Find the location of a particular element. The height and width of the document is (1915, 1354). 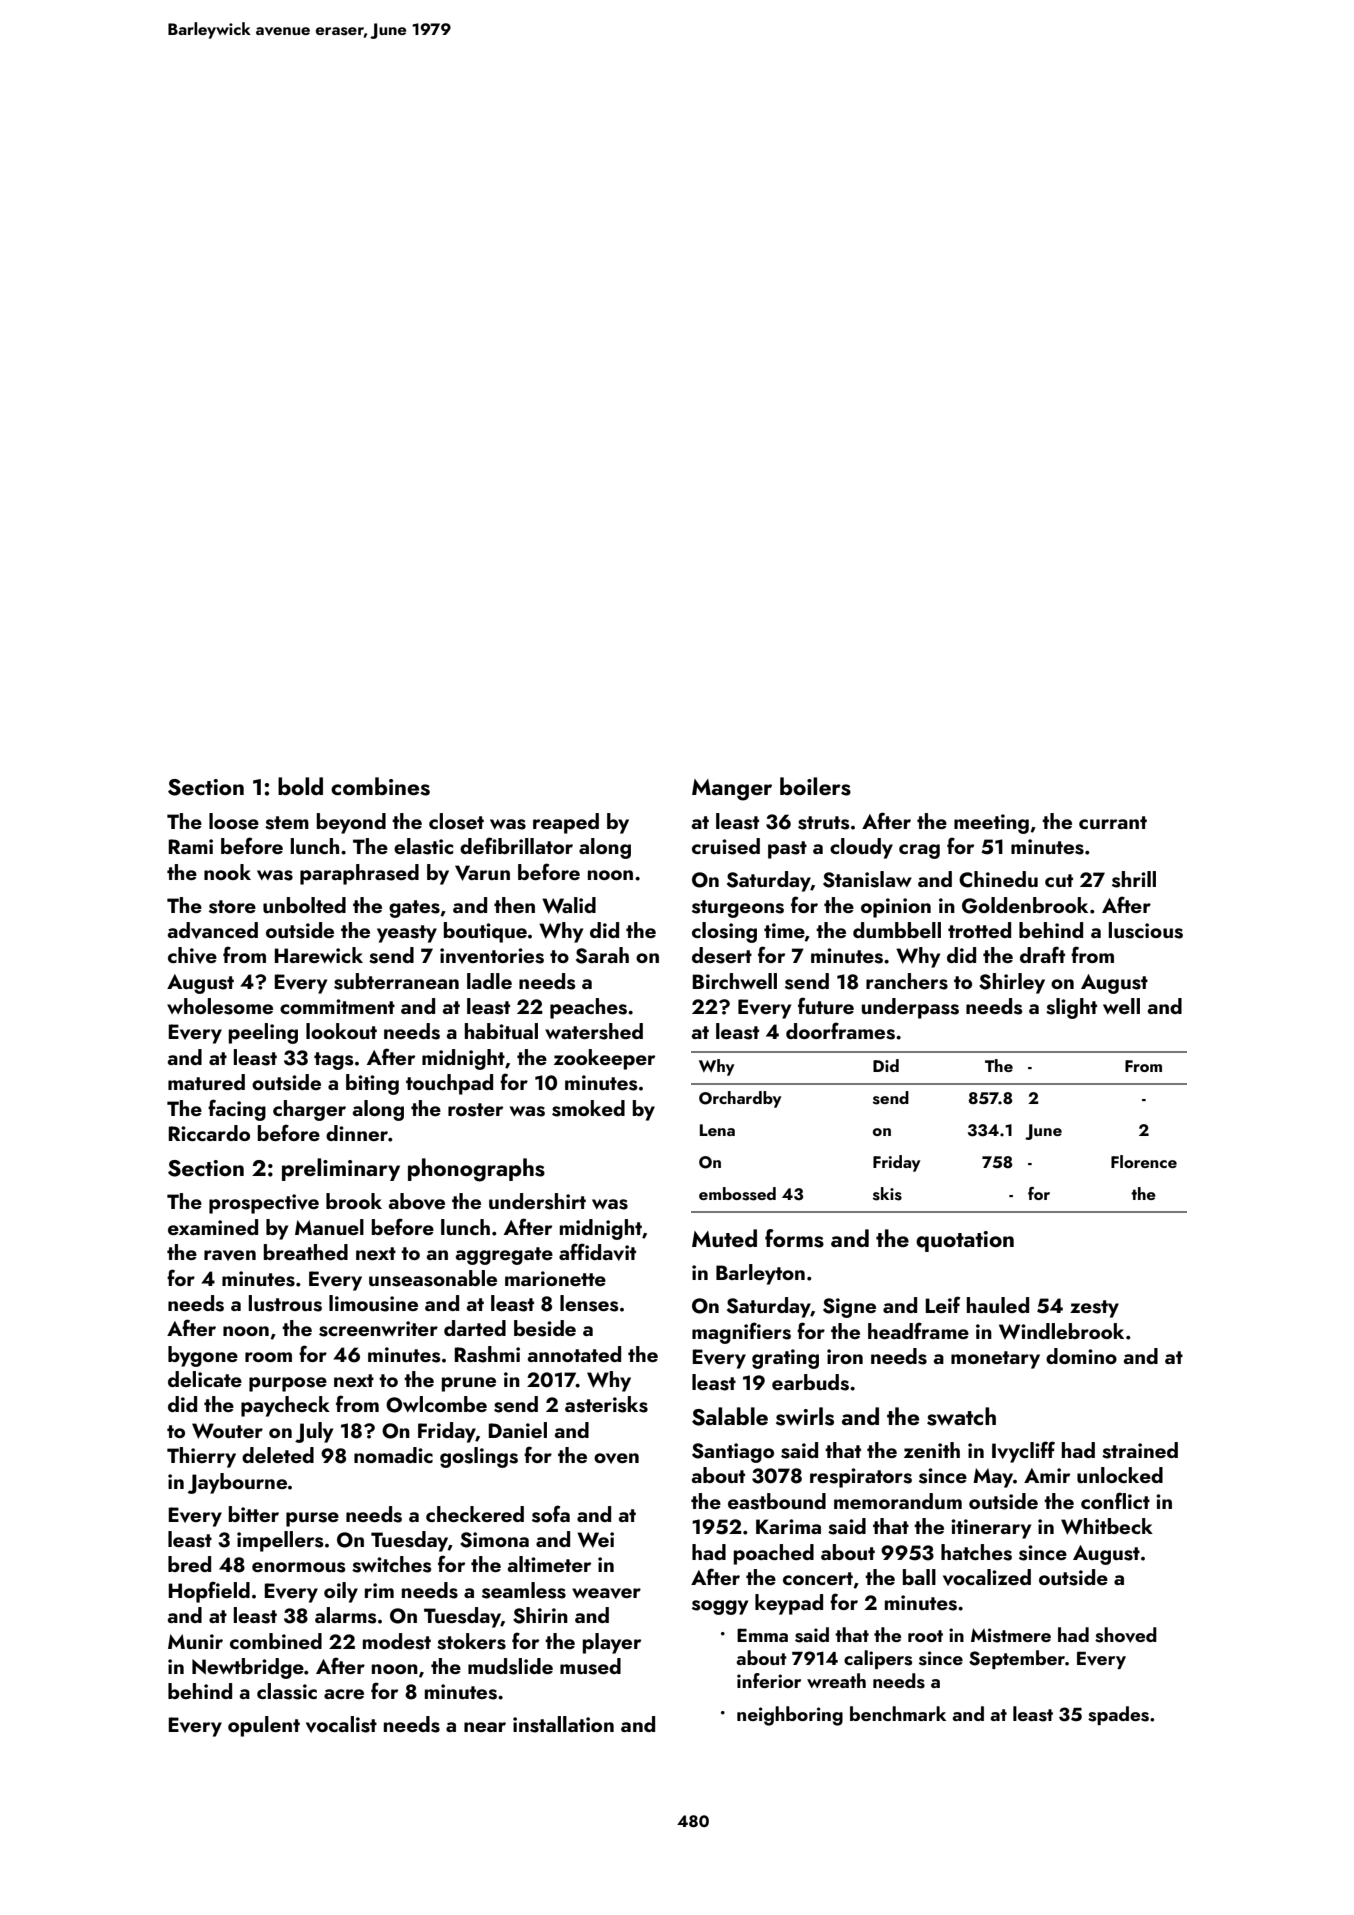

prospective is located at coordinates (264, 1204).
